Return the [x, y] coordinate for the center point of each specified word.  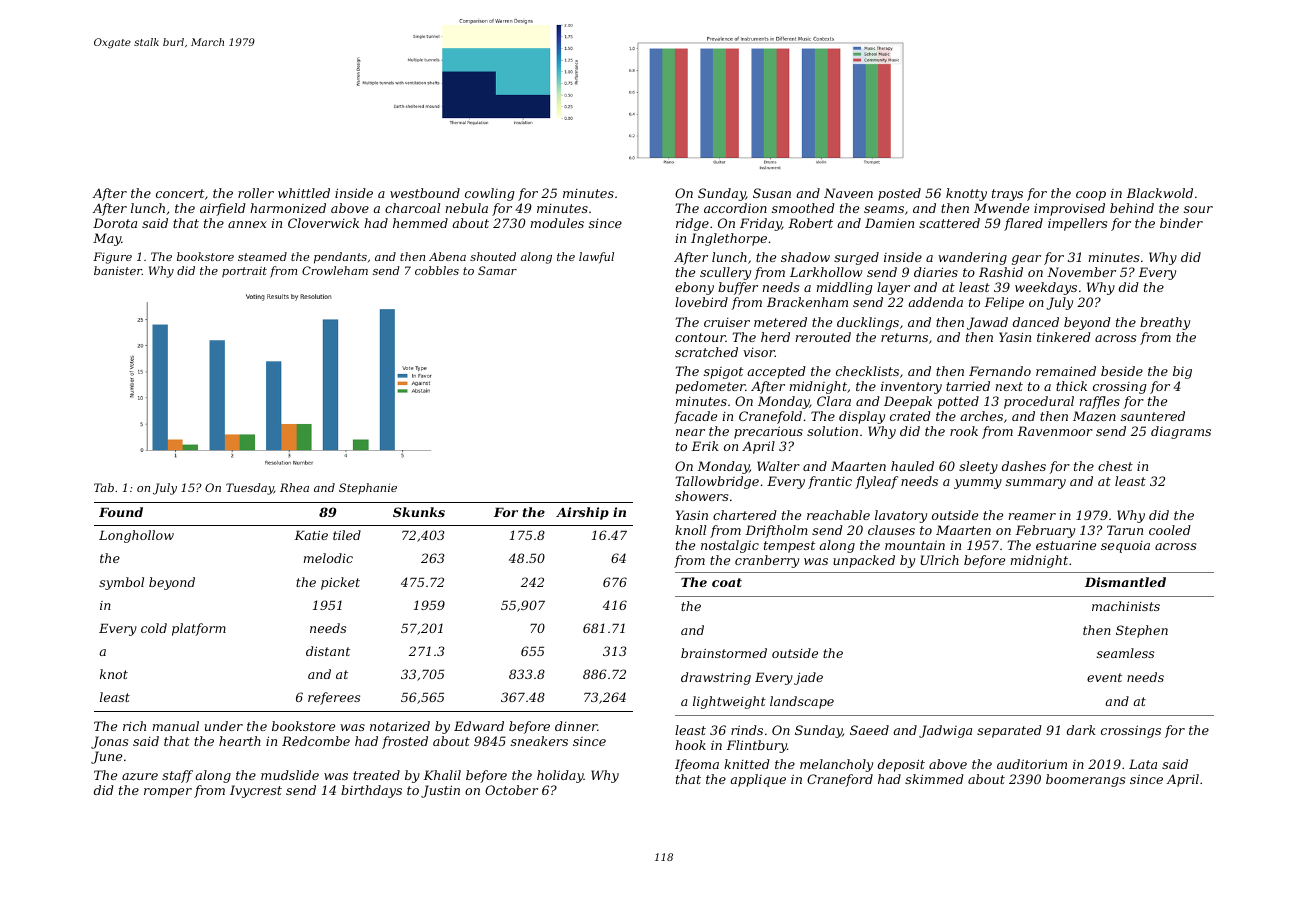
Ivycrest [256, 791]
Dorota [115, 223]
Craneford [840, 780]
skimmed [934, 779]
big [1182, 372]
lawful [596, 257]
